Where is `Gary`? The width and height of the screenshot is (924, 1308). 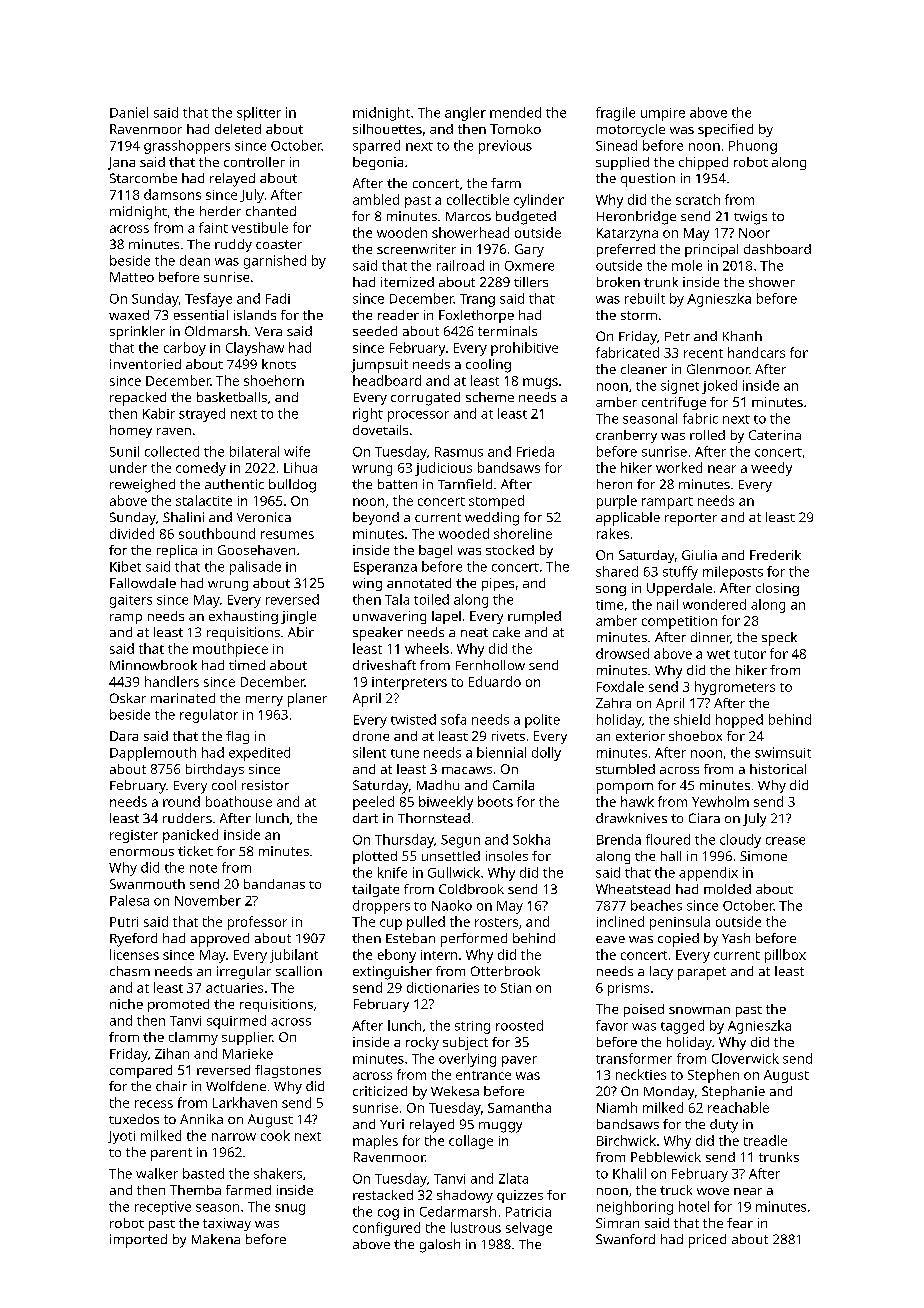 Gary is located at coordinates (529, 250).
